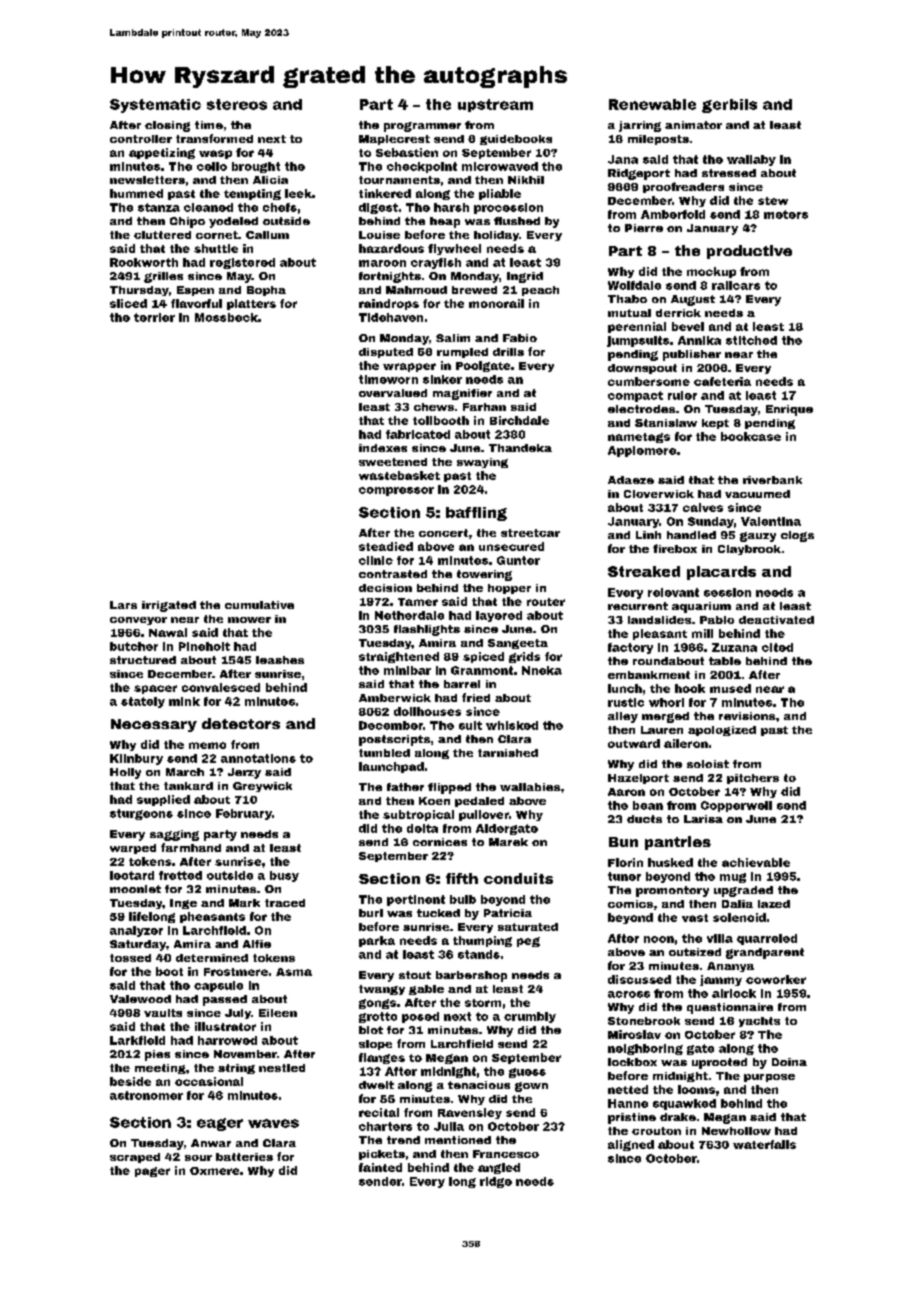  What do you see at coordinates (703, 507) in the screenshot?
I see `calves` at bounding box center [703, 507].
